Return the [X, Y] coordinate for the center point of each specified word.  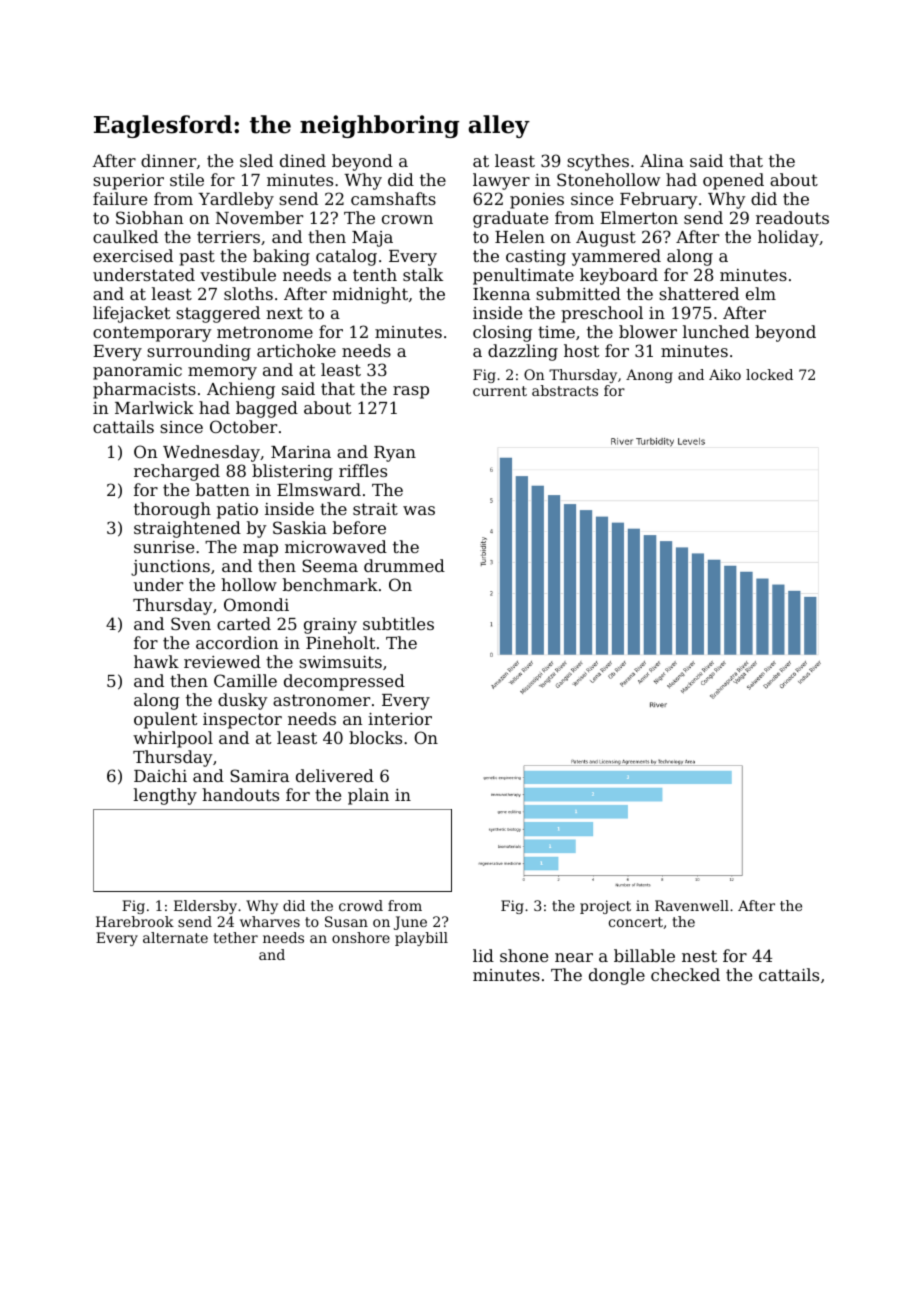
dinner [168, 160]
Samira [259, 775]
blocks [375, 737]
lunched [716, 331]
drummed [404, 565]
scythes [598, 162]
